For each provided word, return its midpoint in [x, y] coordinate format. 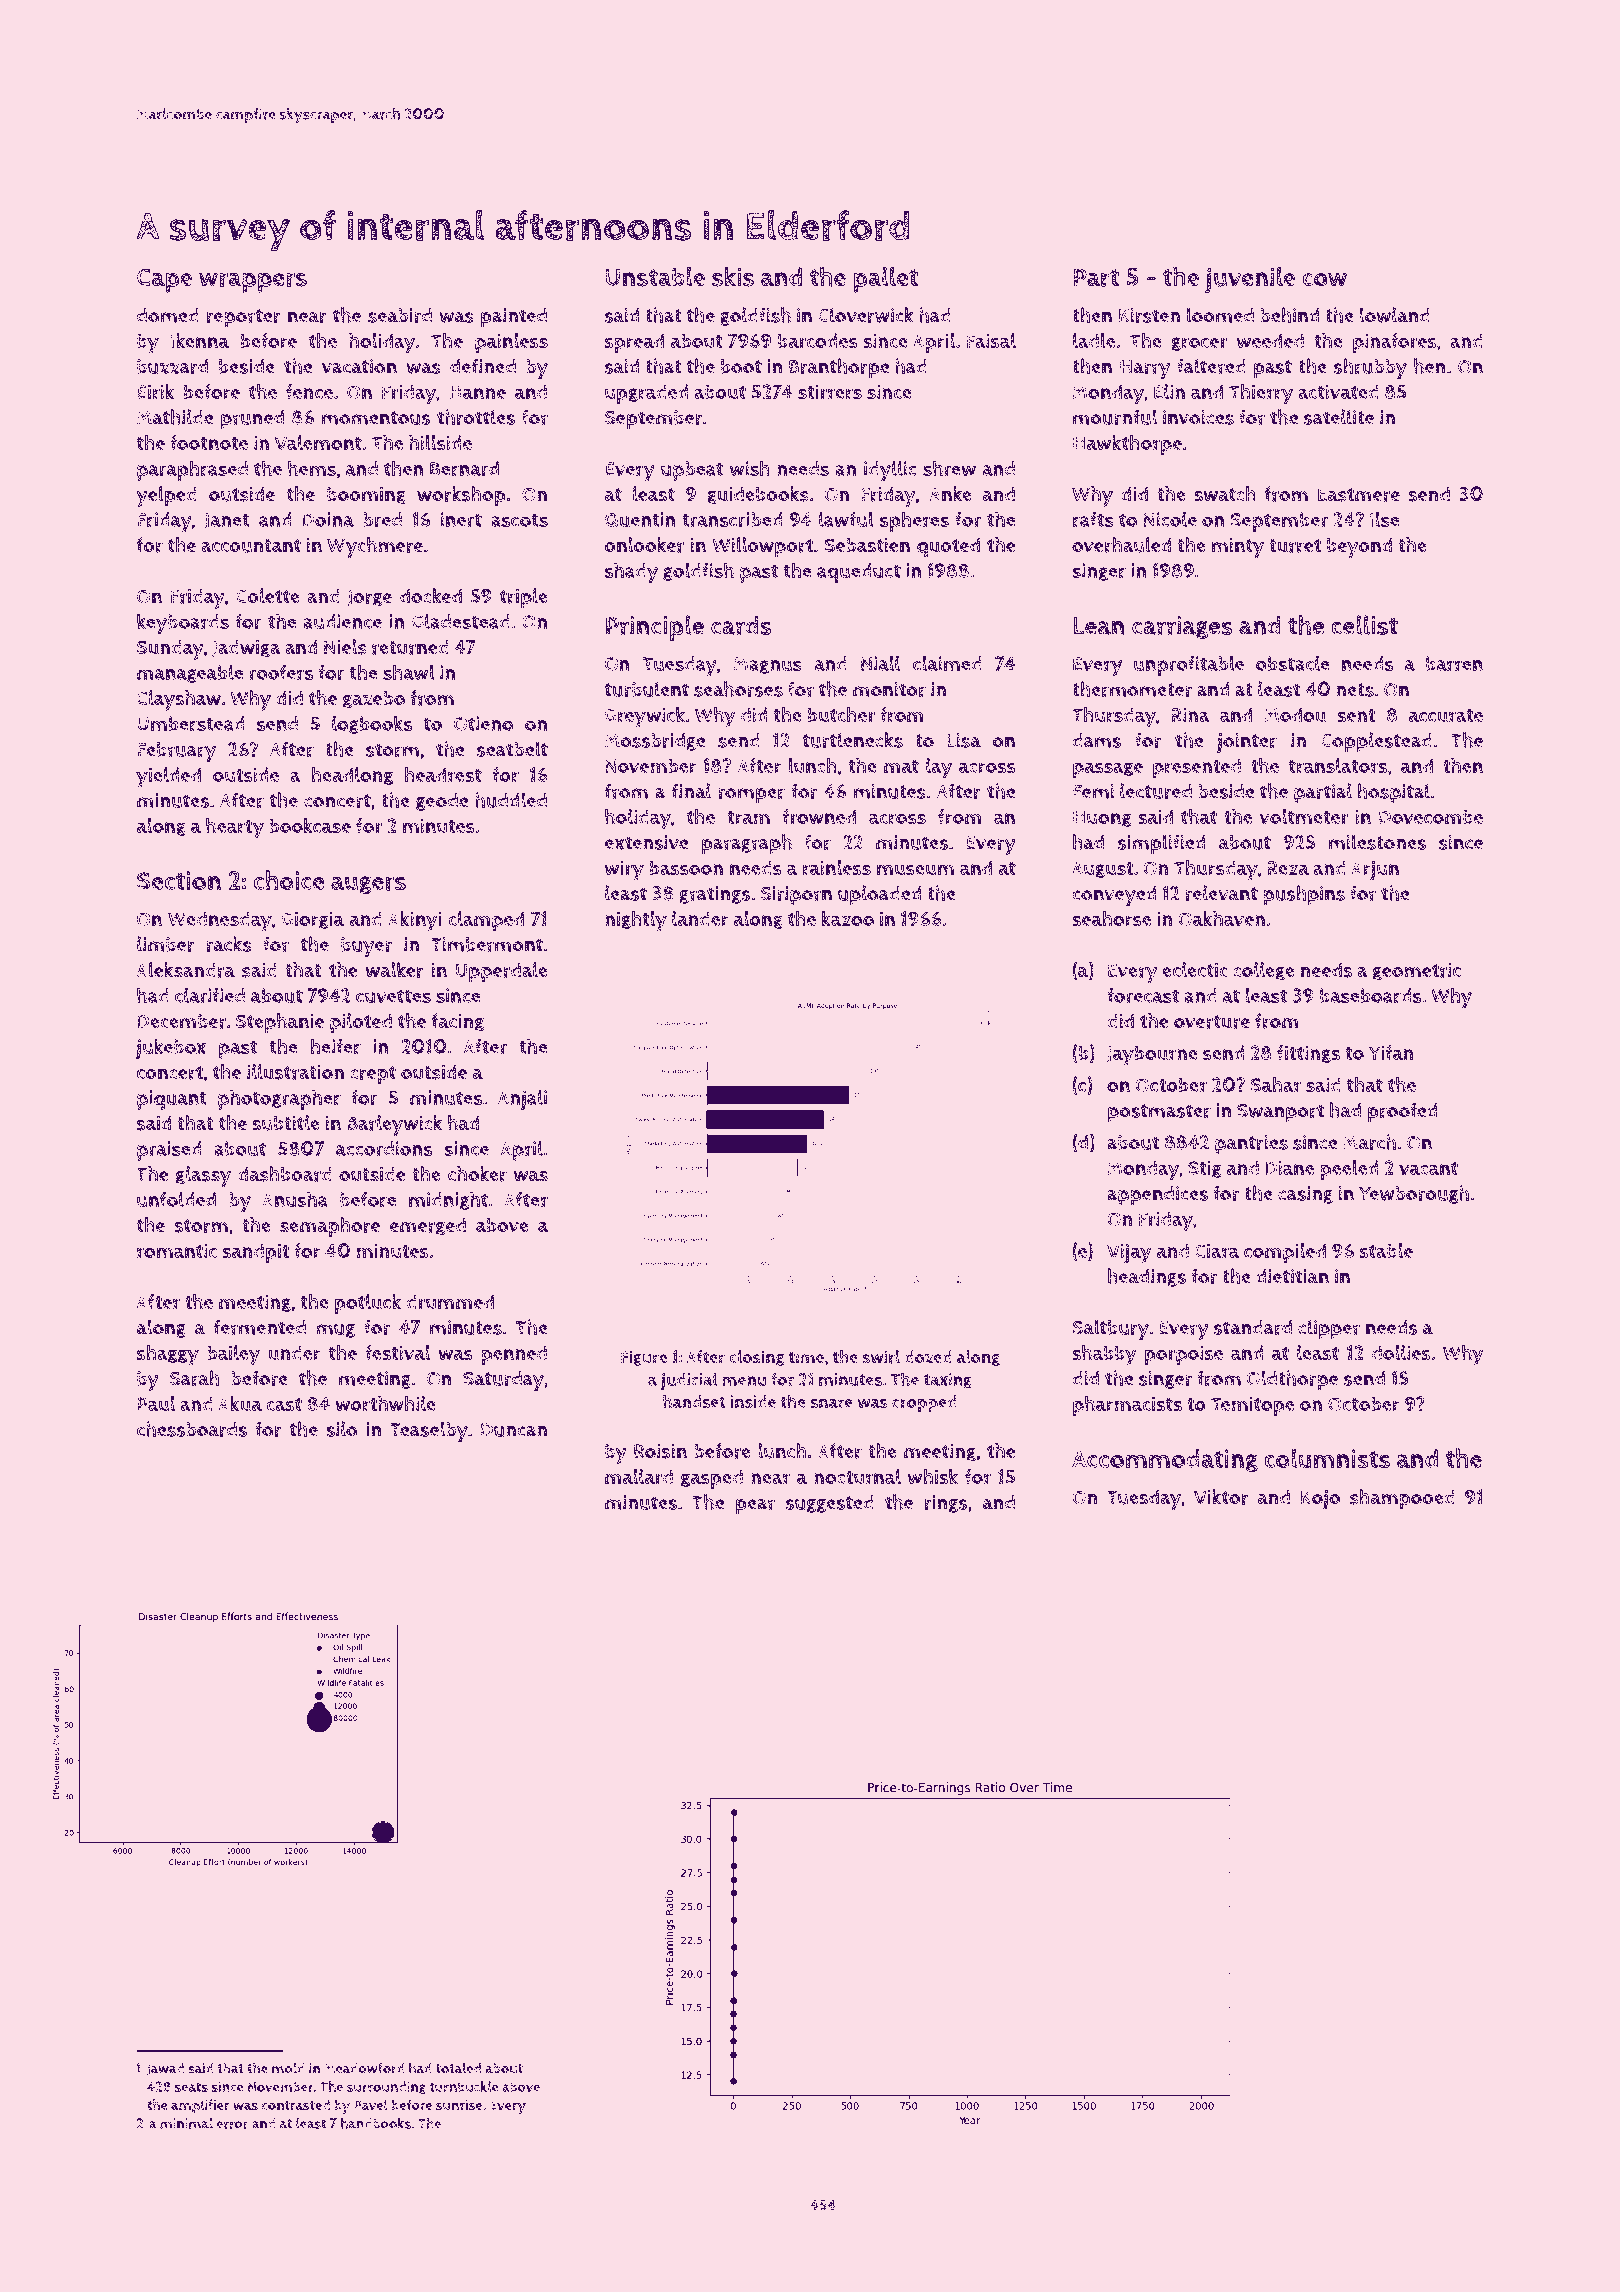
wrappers [253, 282]
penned [514, 1355]
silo [341, 1429]
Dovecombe [1431, 816]
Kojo [1320, 1500]
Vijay [1129, 1253]
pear [755, 1507]
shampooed [1402, 1499]
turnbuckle [464, 2086]
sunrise [459, 2105]
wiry [624, 871]
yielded [168, 777]
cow [1324, 280]
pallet [885, 280]
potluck [368, 1304]
